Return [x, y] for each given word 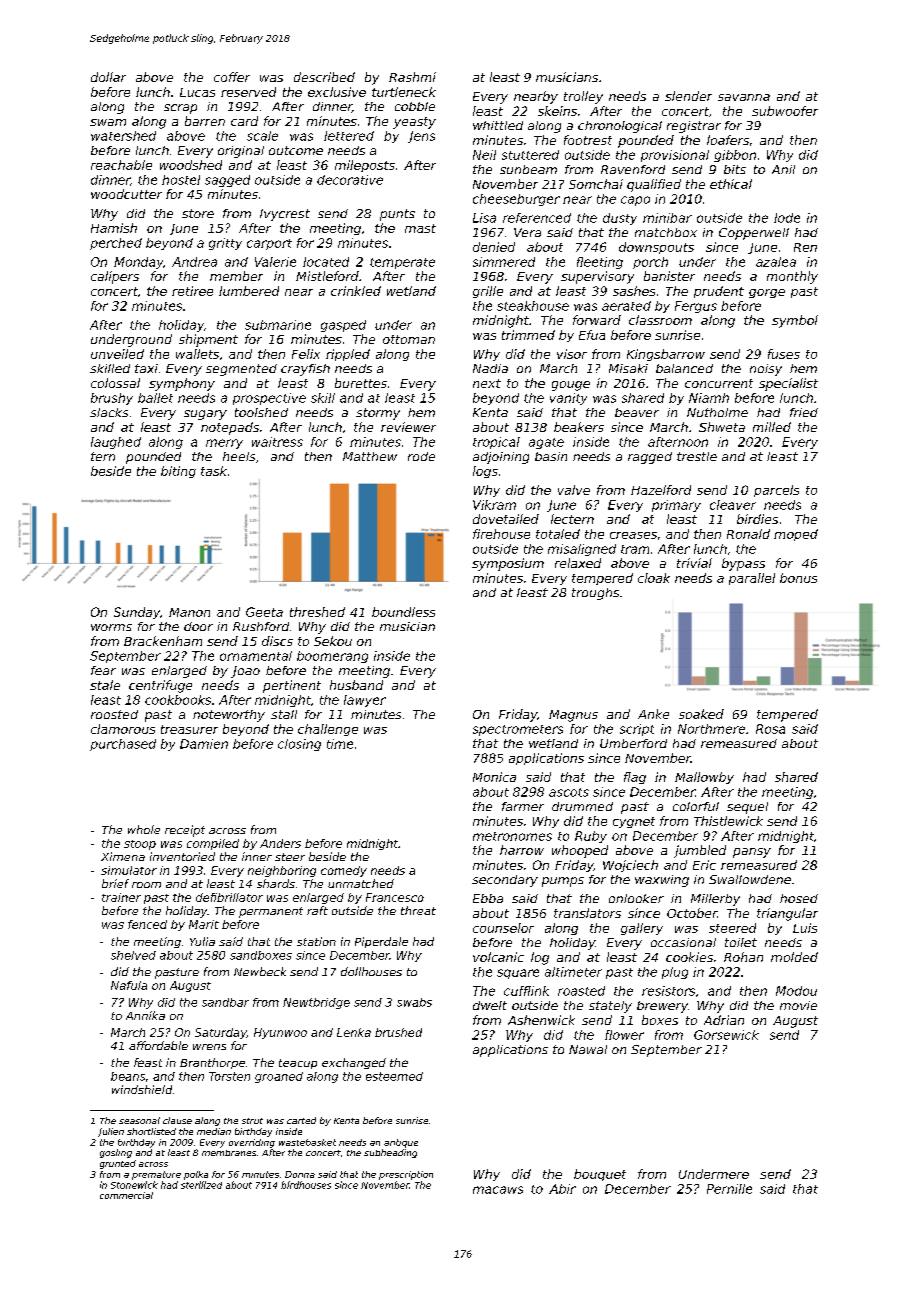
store [198, 213]
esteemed [394, 1076]
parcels [776, 491]
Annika [145, 1015]
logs [485, 472]
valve [574, 490]
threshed [317, 612]
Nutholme [717, 412]
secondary [505, 881]
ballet [155, 398]
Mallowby [704, 778]
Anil [783, 169]
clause [177, 1120]
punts [397, 215]
